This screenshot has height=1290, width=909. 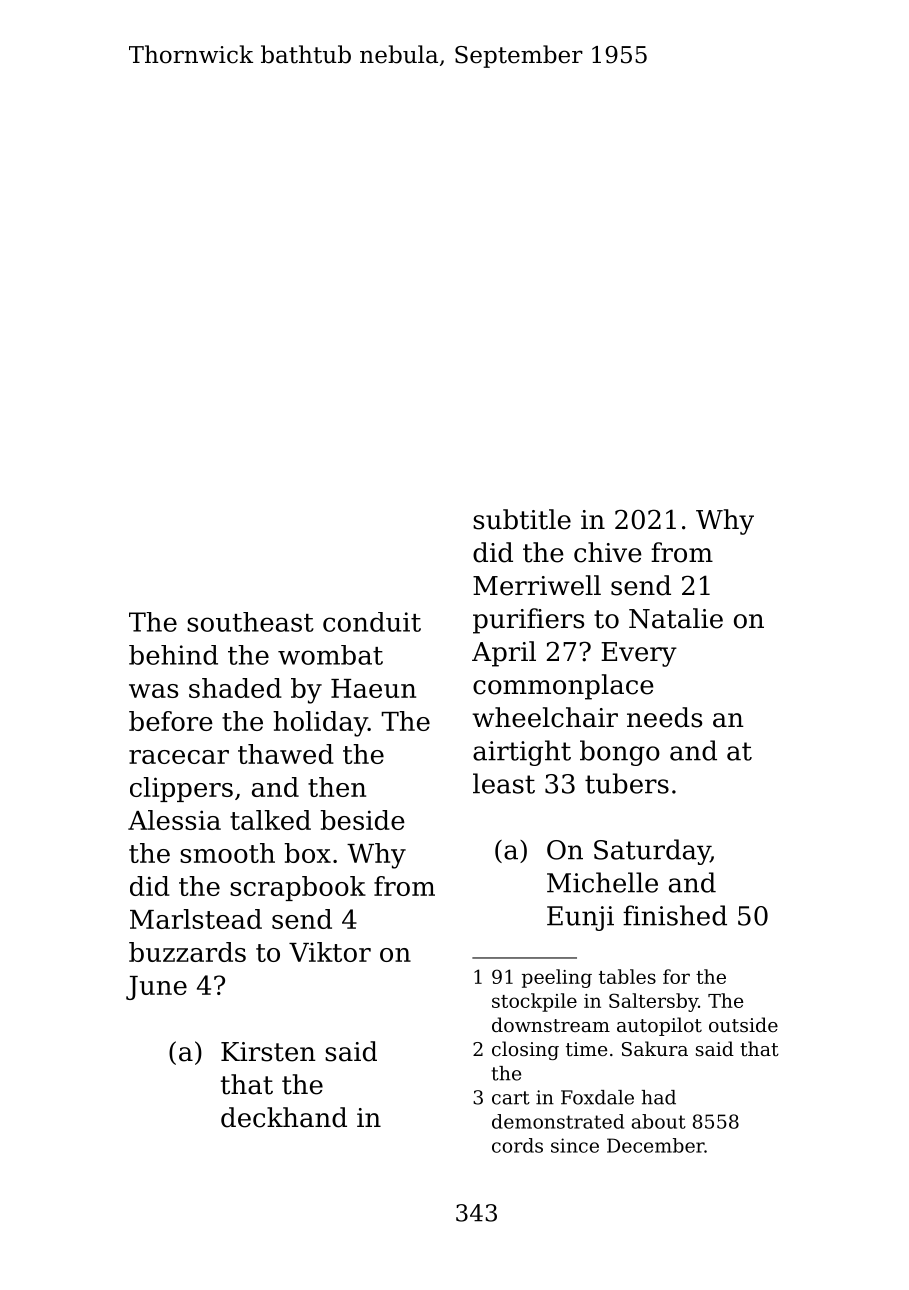 What do you see at coordinates (504, 654) in the screenshot?
I see `April` at bounding box center [504, 654].
